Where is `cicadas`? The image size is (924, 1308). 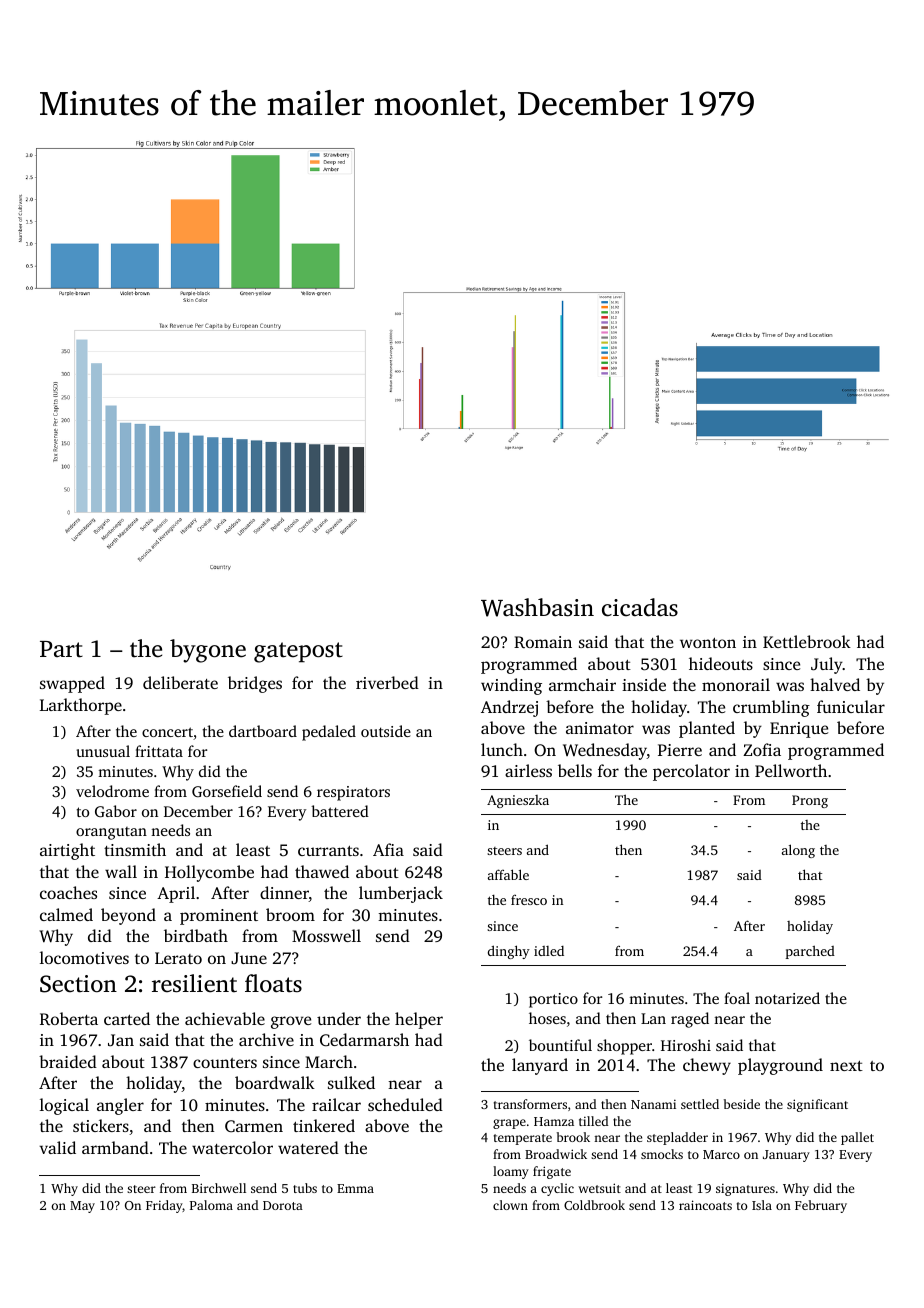
cicadas is located at coordinates (640, 607).
